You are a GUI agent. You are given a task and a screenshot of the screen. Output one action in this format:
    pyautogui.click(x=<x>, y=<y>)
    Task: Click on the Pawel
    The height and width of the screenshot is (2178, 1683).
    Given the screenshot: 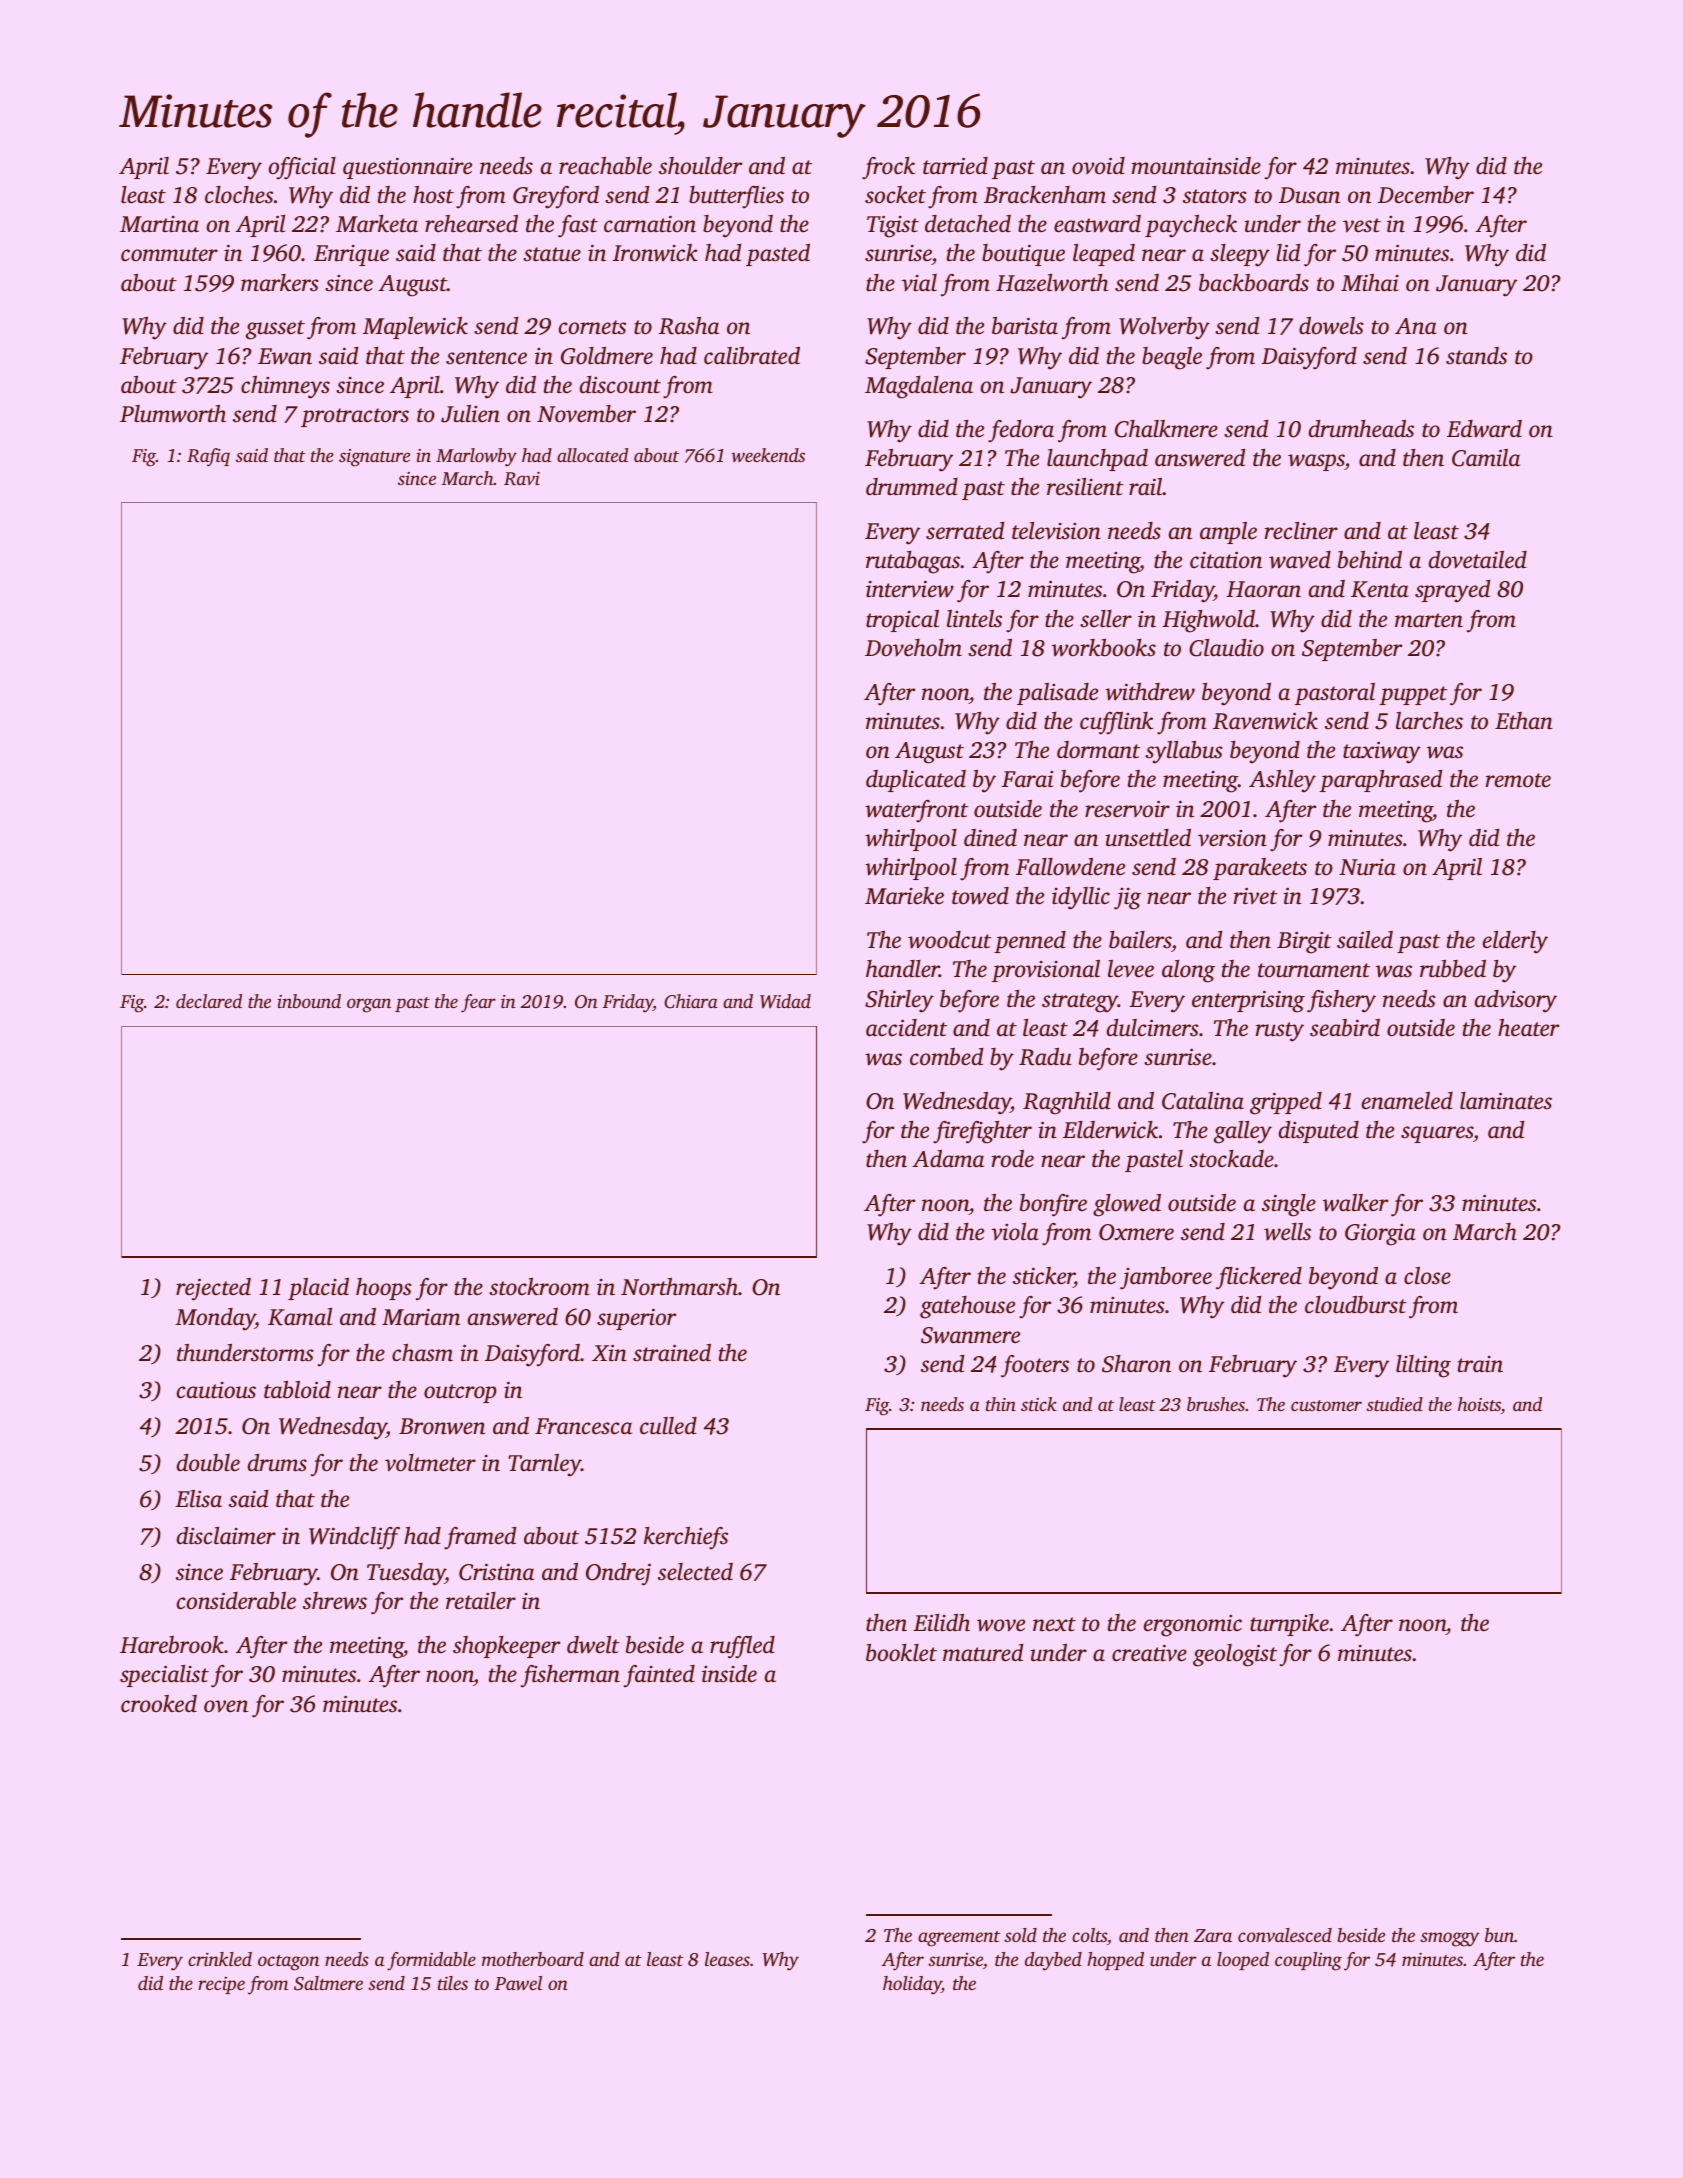 What is the action you would take?
    pyautogui.click(x=518, y=1983)
